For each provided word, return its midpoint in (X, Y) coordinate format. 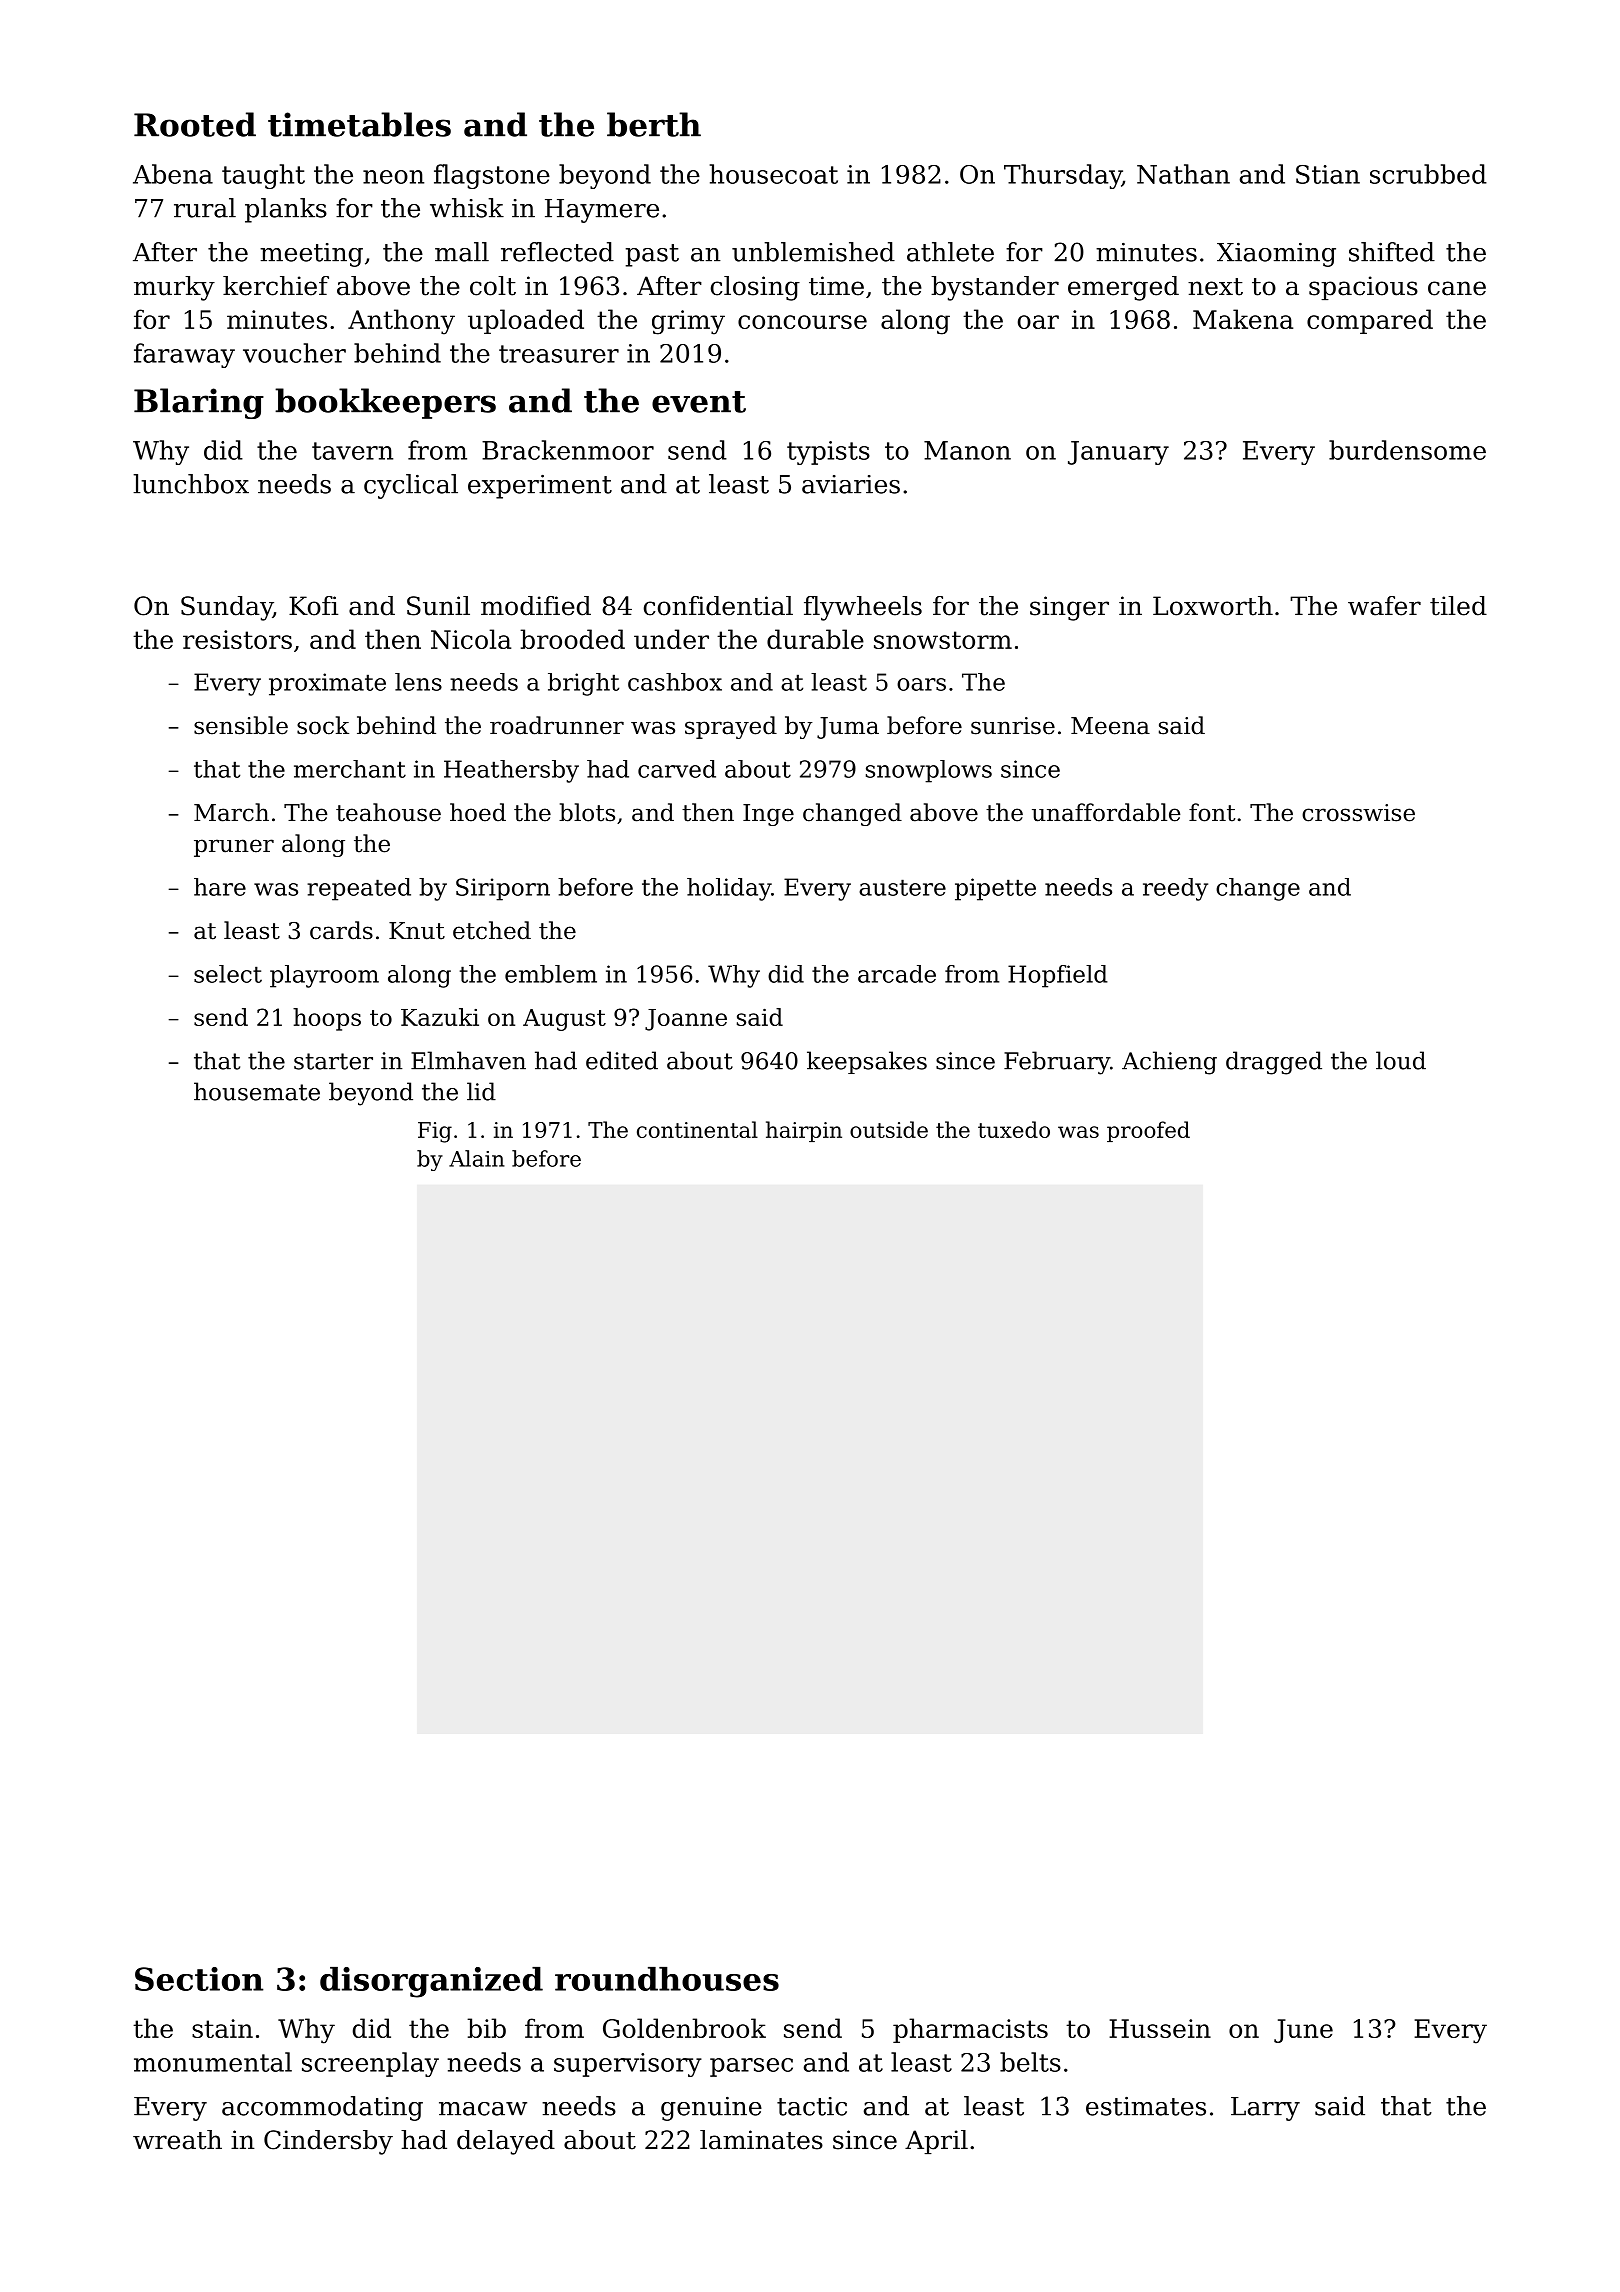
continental (697, 1129)
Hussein (1160, 2028)
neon (393, 177)
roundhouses (667, 1979)
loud (1401, 1060)
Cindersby (328, 2142)
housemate (257, 1091)
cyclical (411, 486)
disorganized (431, 1982)
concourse (802, 322)
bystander (995, 288)
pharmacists (970, 2030)
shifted (1392, 252)
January (1118, 453)
